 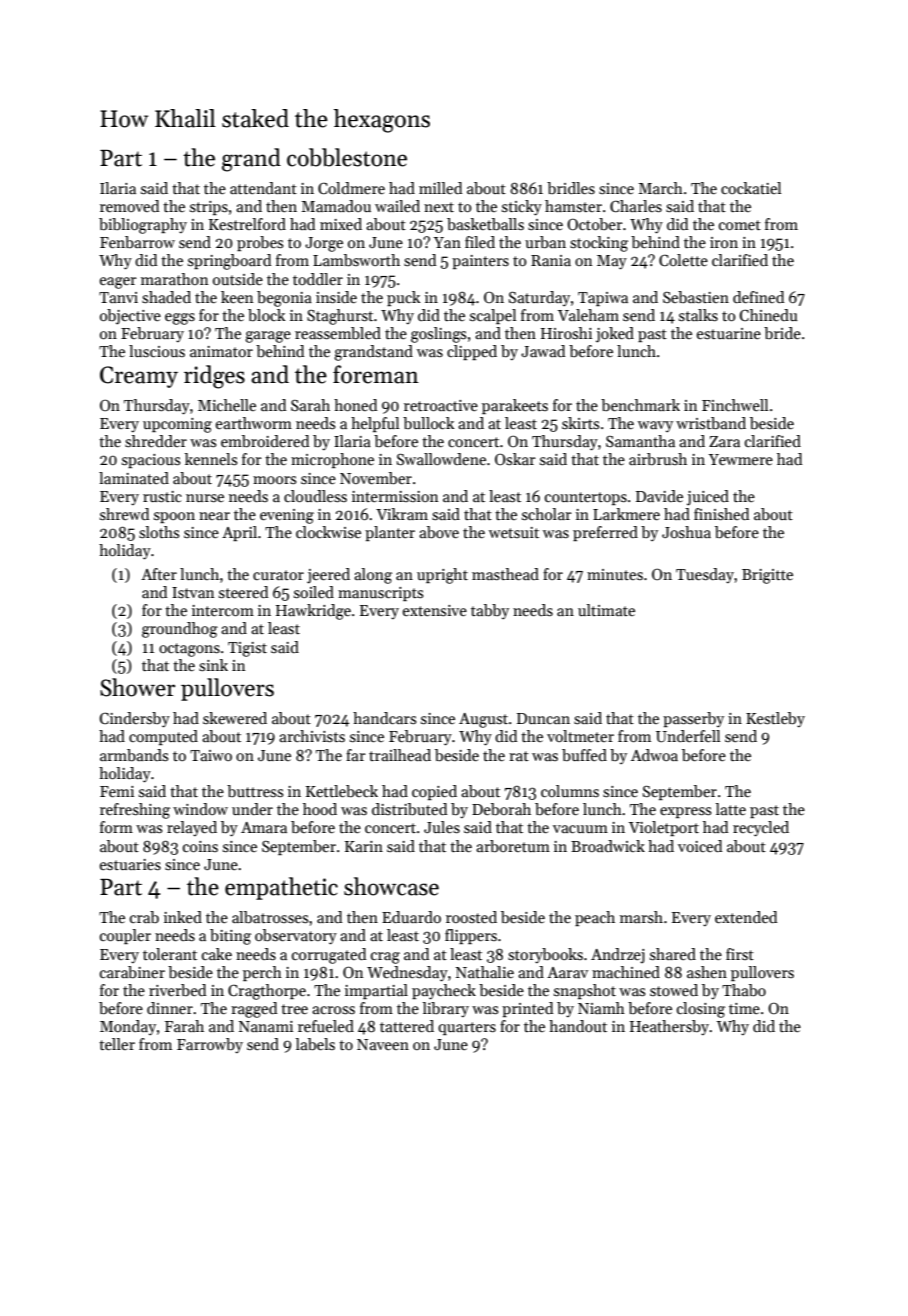 What do you see at coordinates (312, 736) in the image?
I see `archivists` at bounding box center [312, 736].
